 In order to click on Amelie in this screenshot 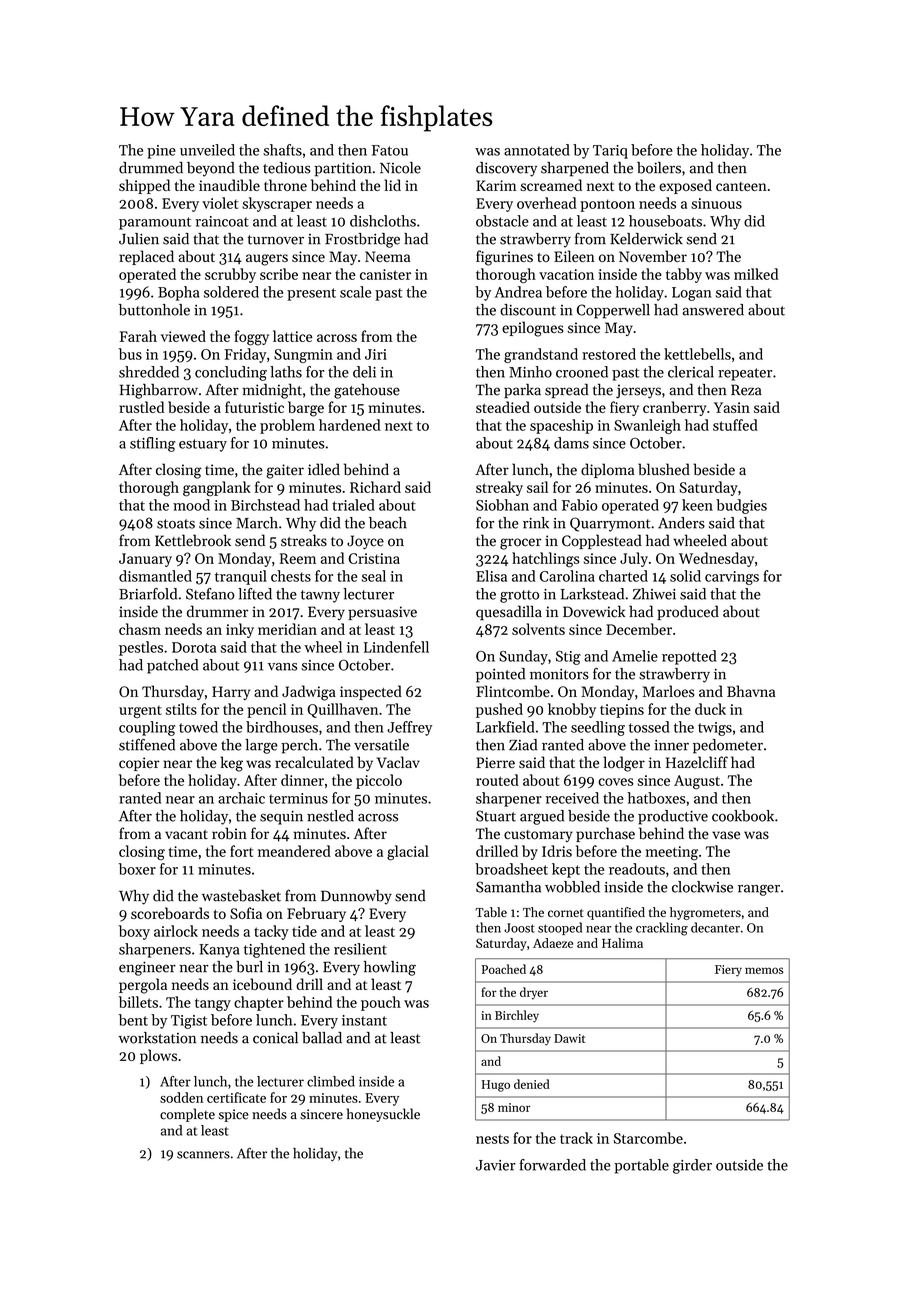, I will do `click(635, 656)`.
